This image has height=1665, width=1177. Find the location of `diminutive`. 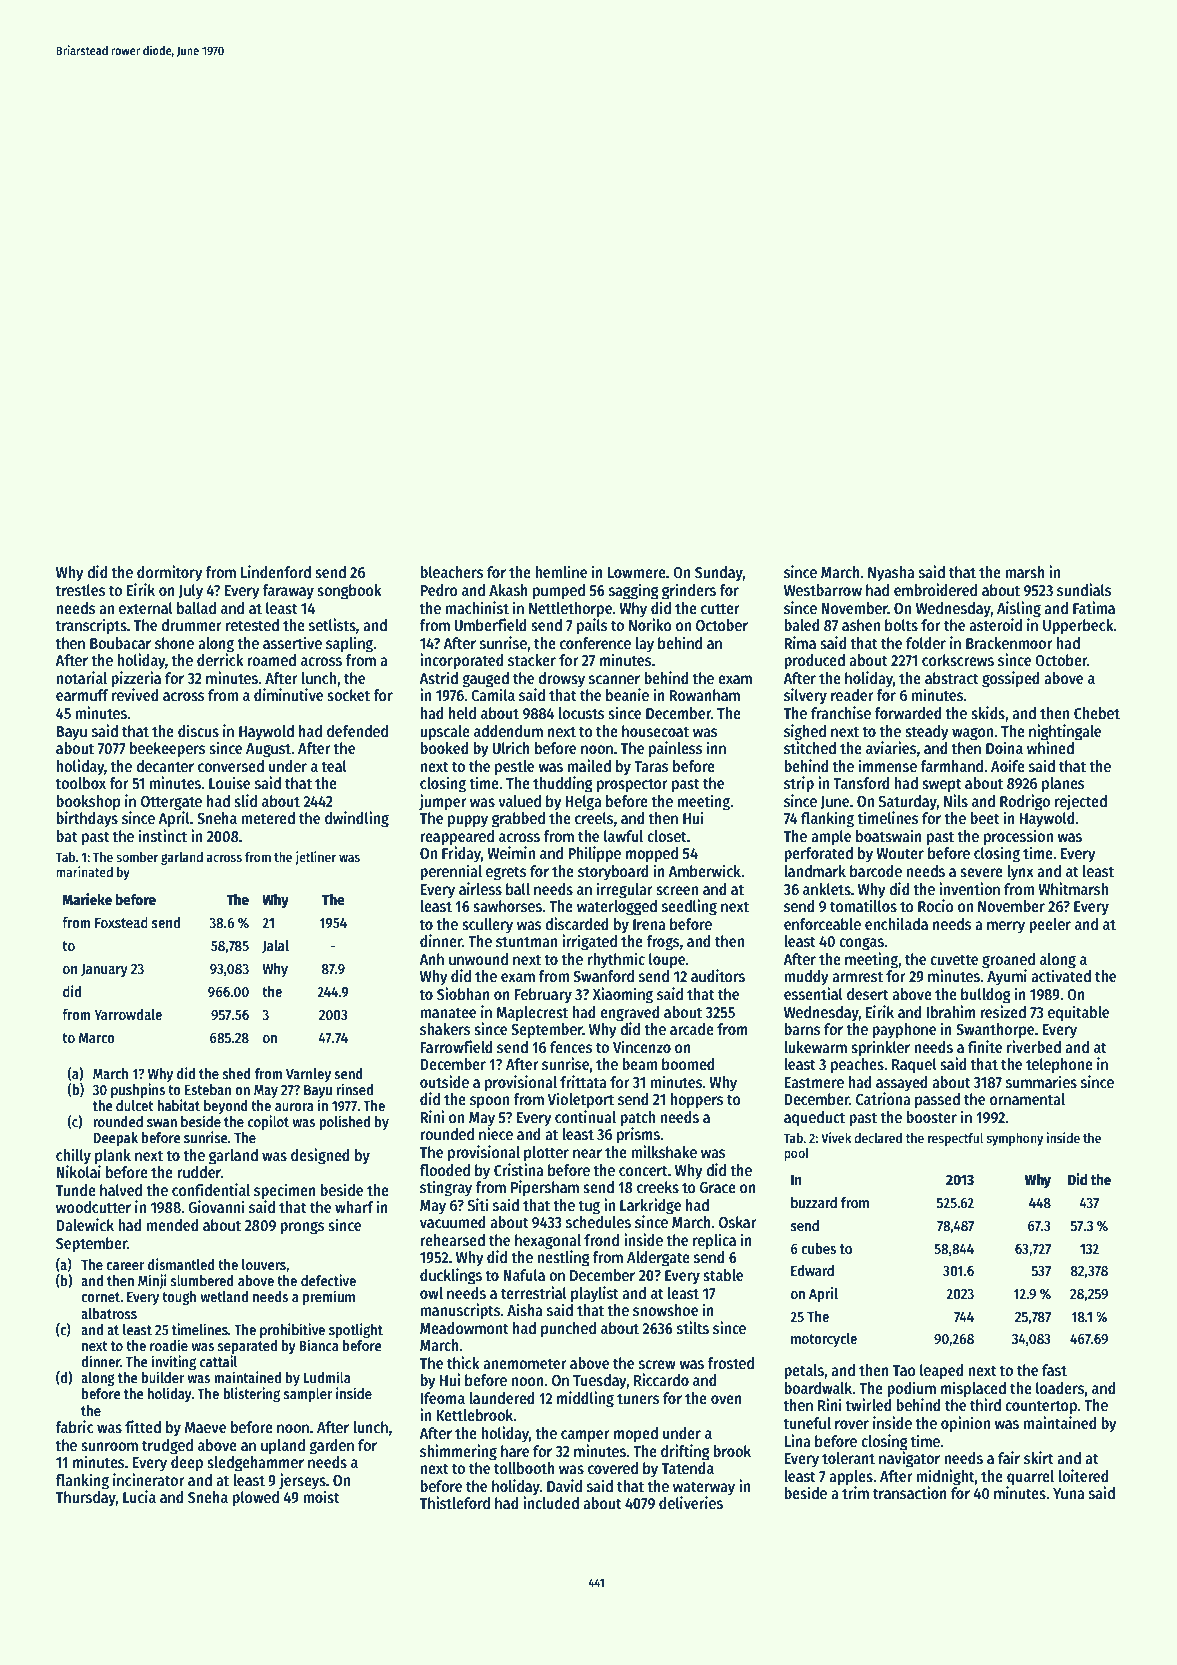

diminutive is located at coordinates (288, 694).
